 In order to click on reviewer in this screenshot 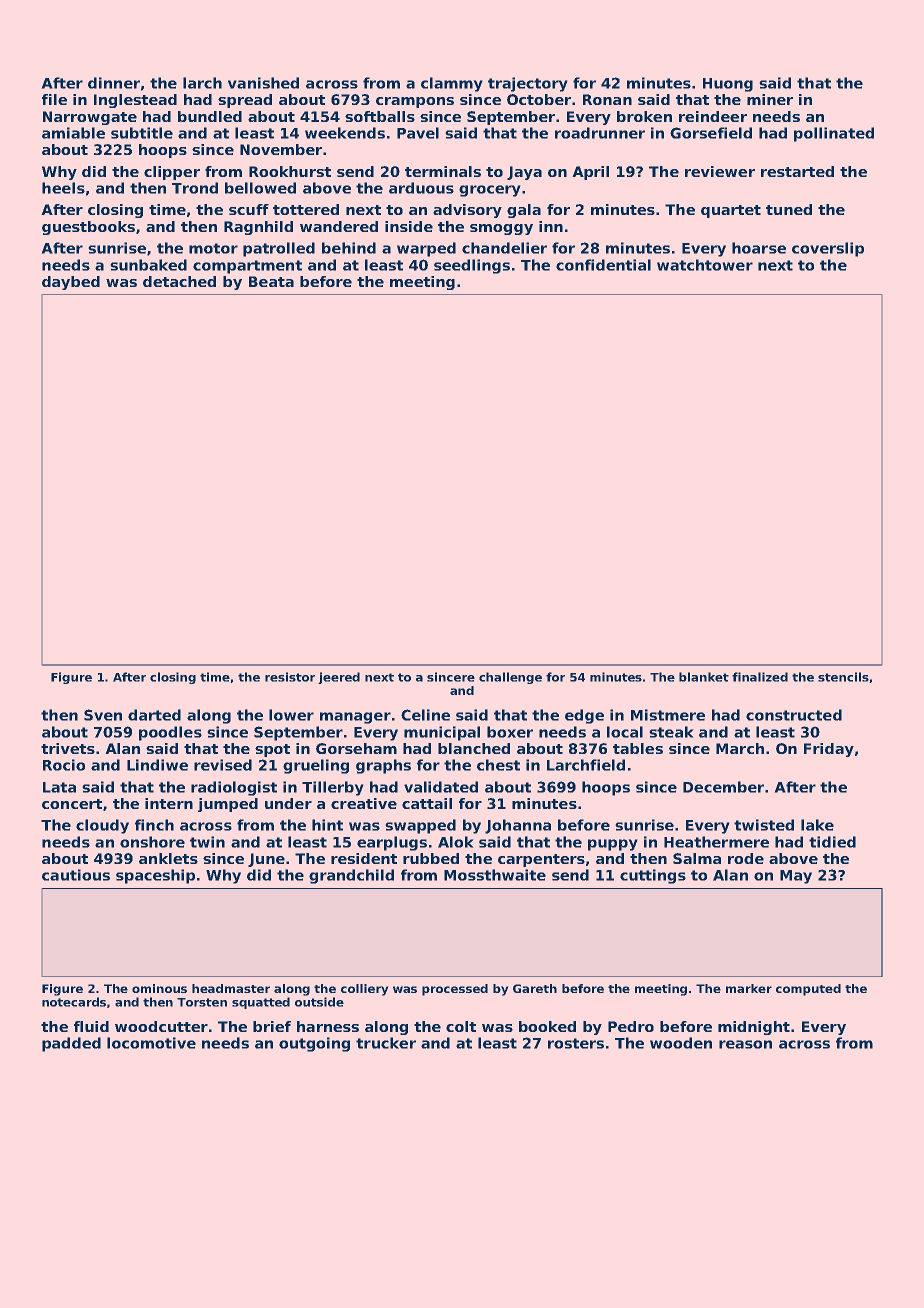, I will do `click(720, 171)`.
